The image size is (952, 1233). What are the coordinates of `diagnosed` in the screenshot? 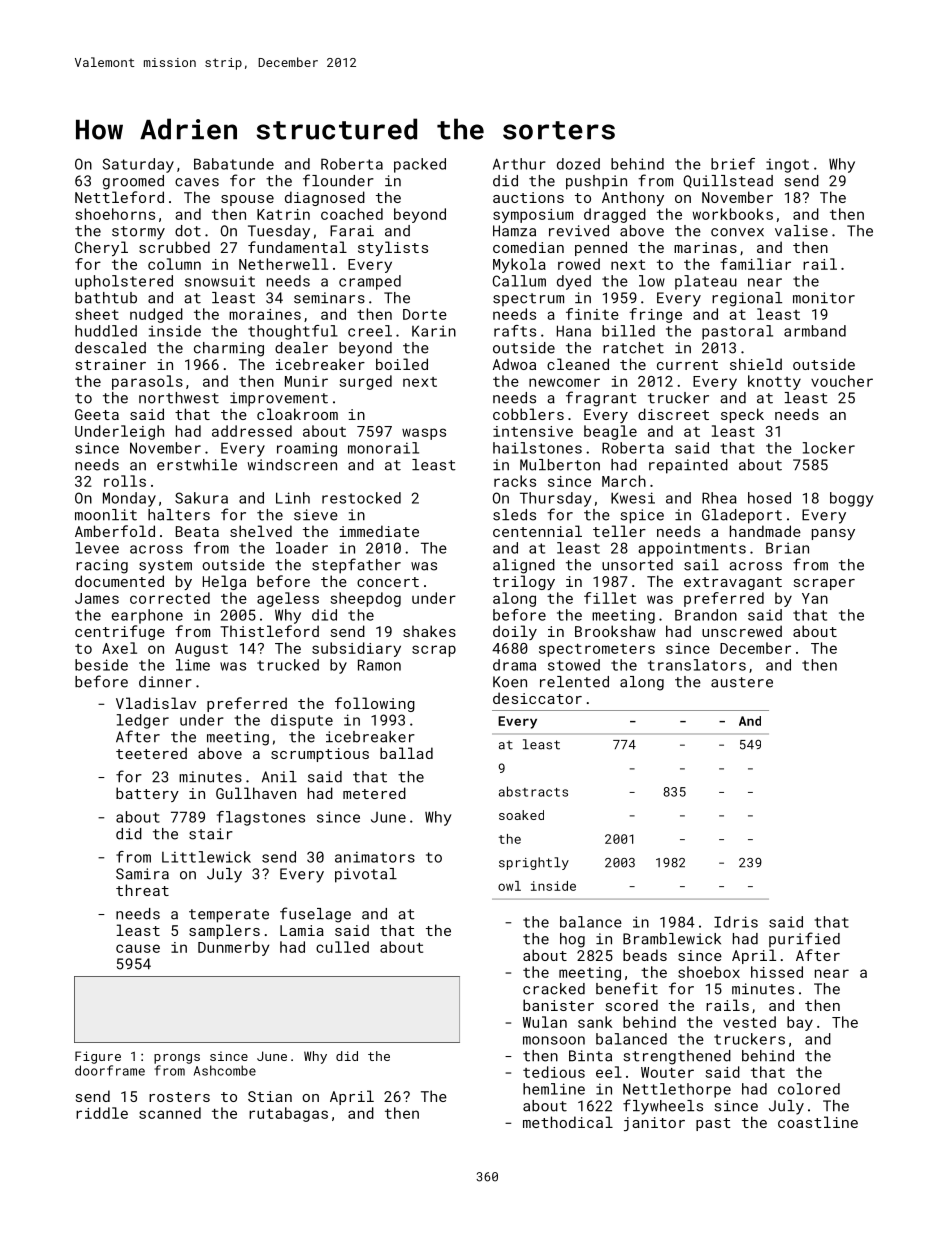 It's located at (325, 198).
